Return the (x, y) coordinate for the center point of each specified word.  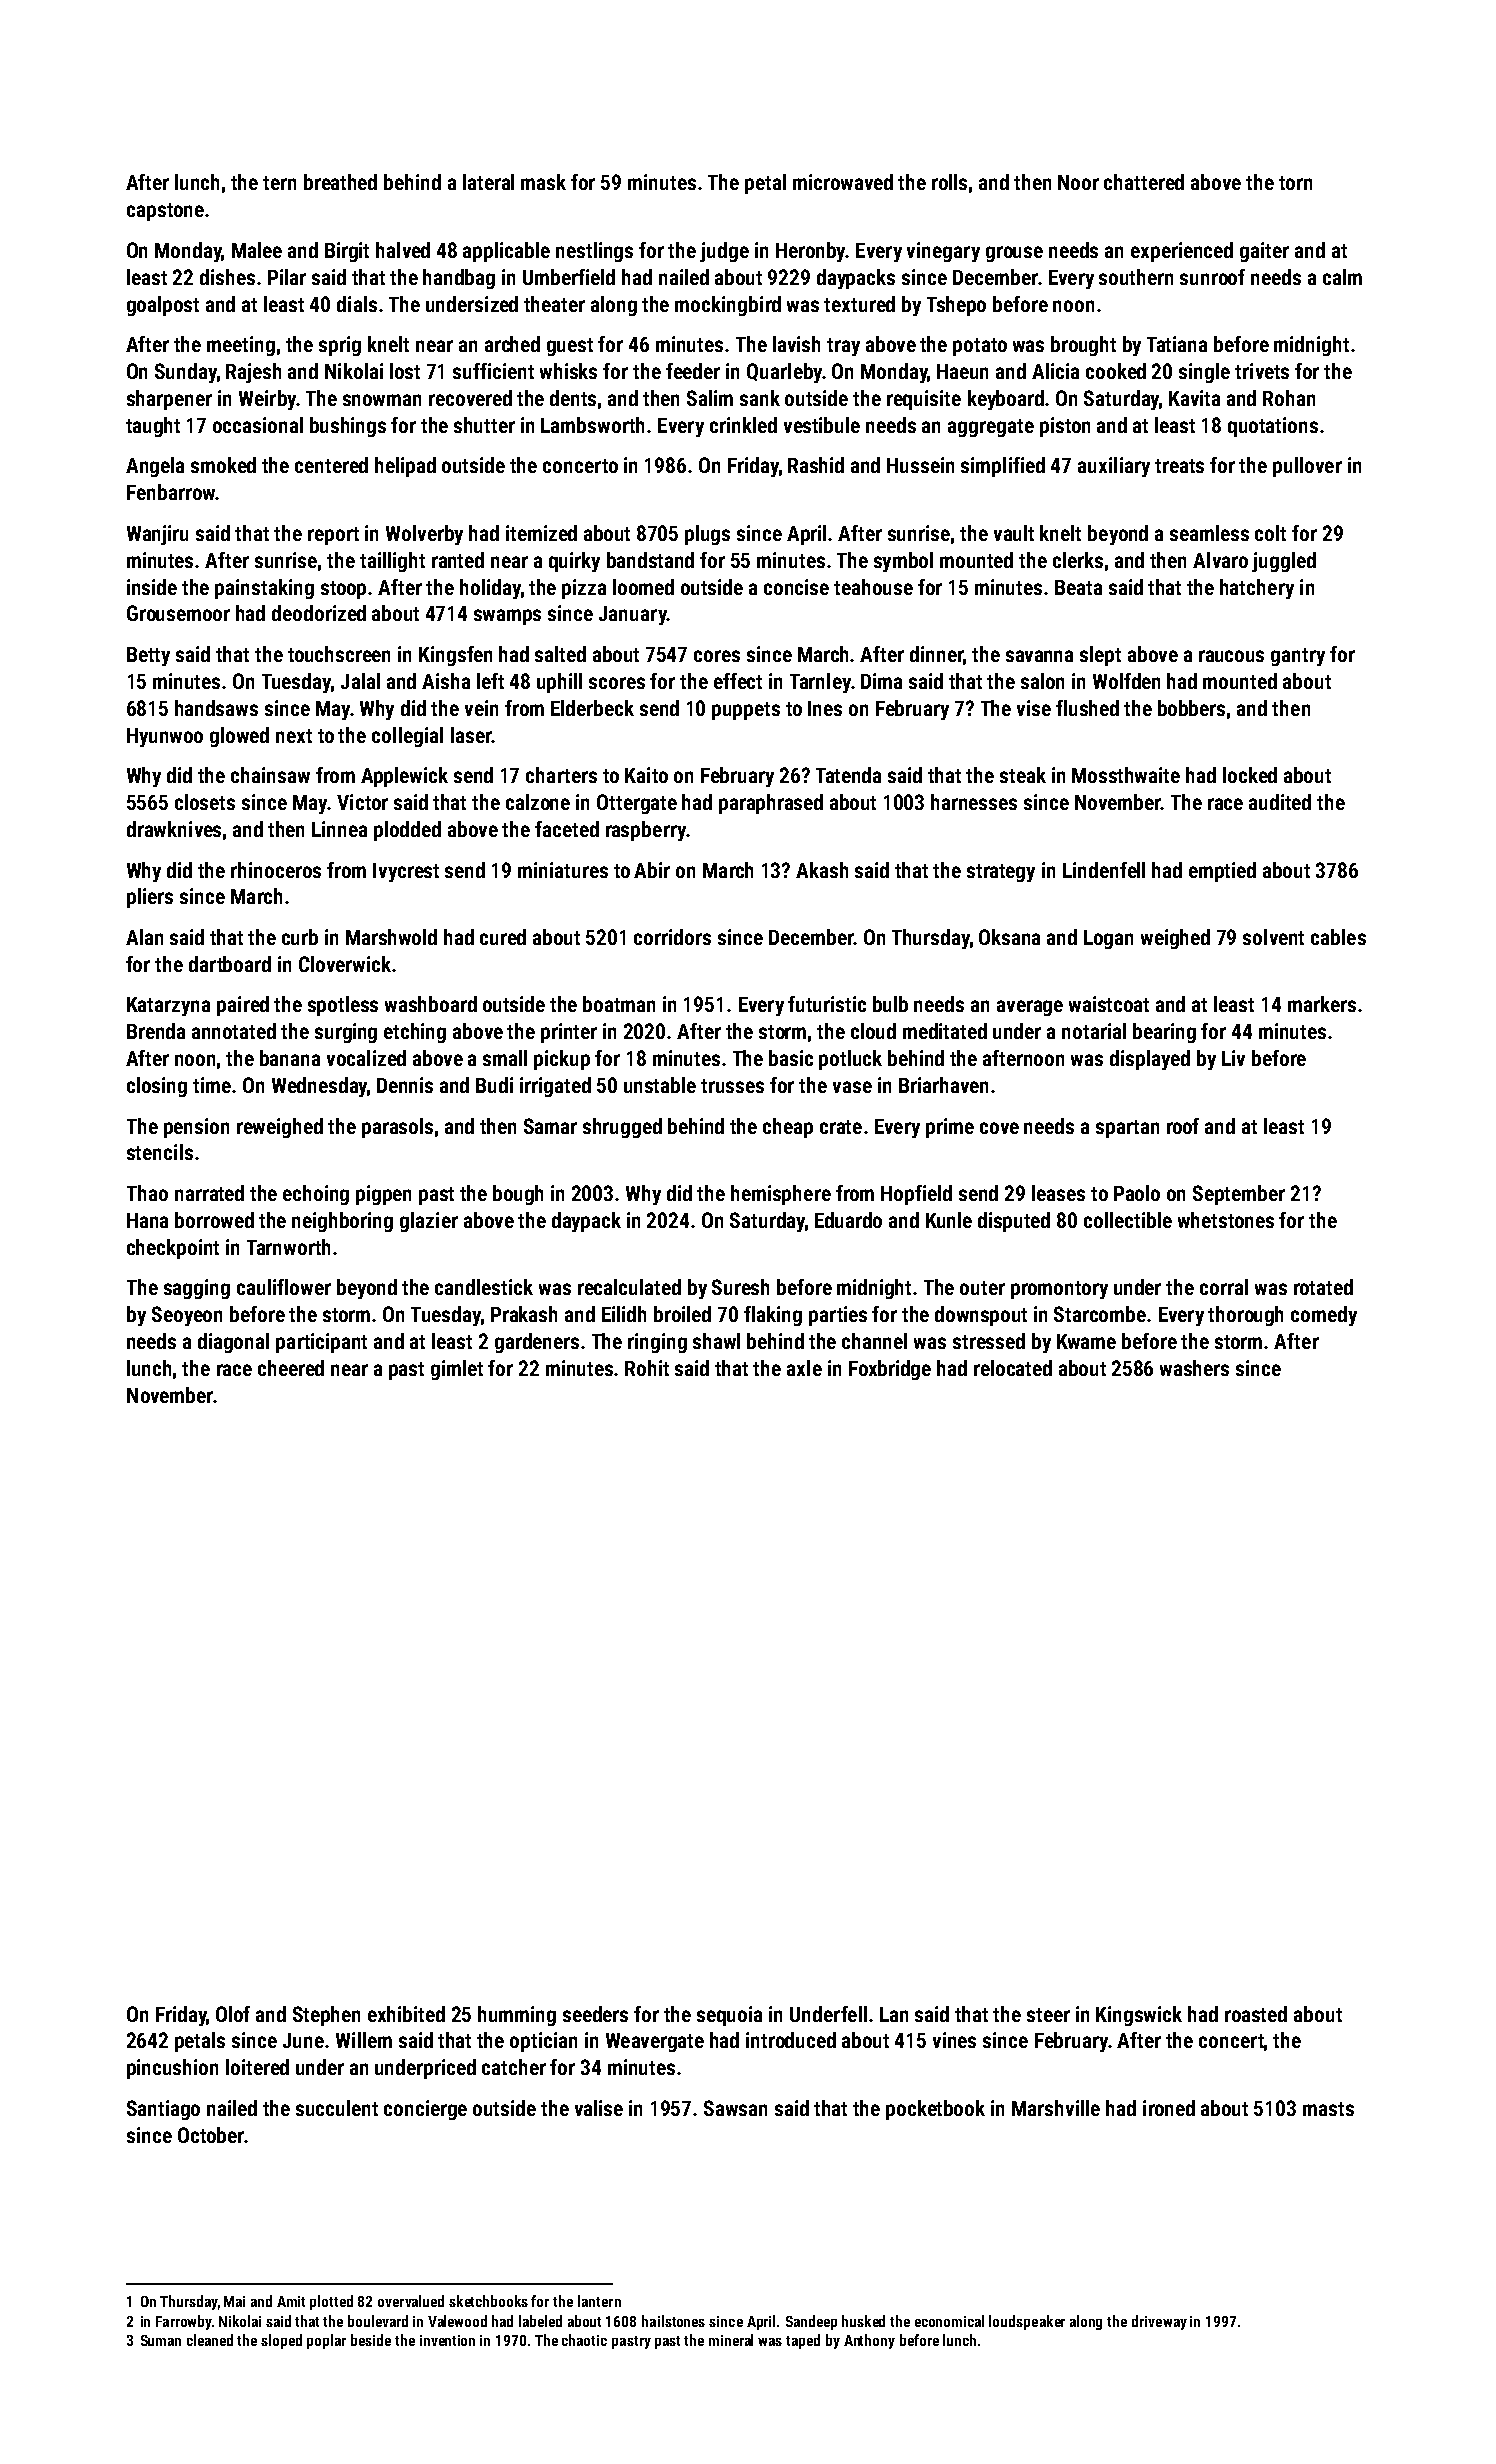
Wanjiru (157, 535)
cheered (291, 1368)
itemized (541, 533)
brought (1083, 346)
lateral (488, 182)
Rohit (647, 1368)
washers (1194, 1368)
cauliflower (284, 1287)
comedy (1324, 1316)
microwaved (843, 182)
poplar (326, 2341)
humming (517, 2016)
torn (1295, 183)
